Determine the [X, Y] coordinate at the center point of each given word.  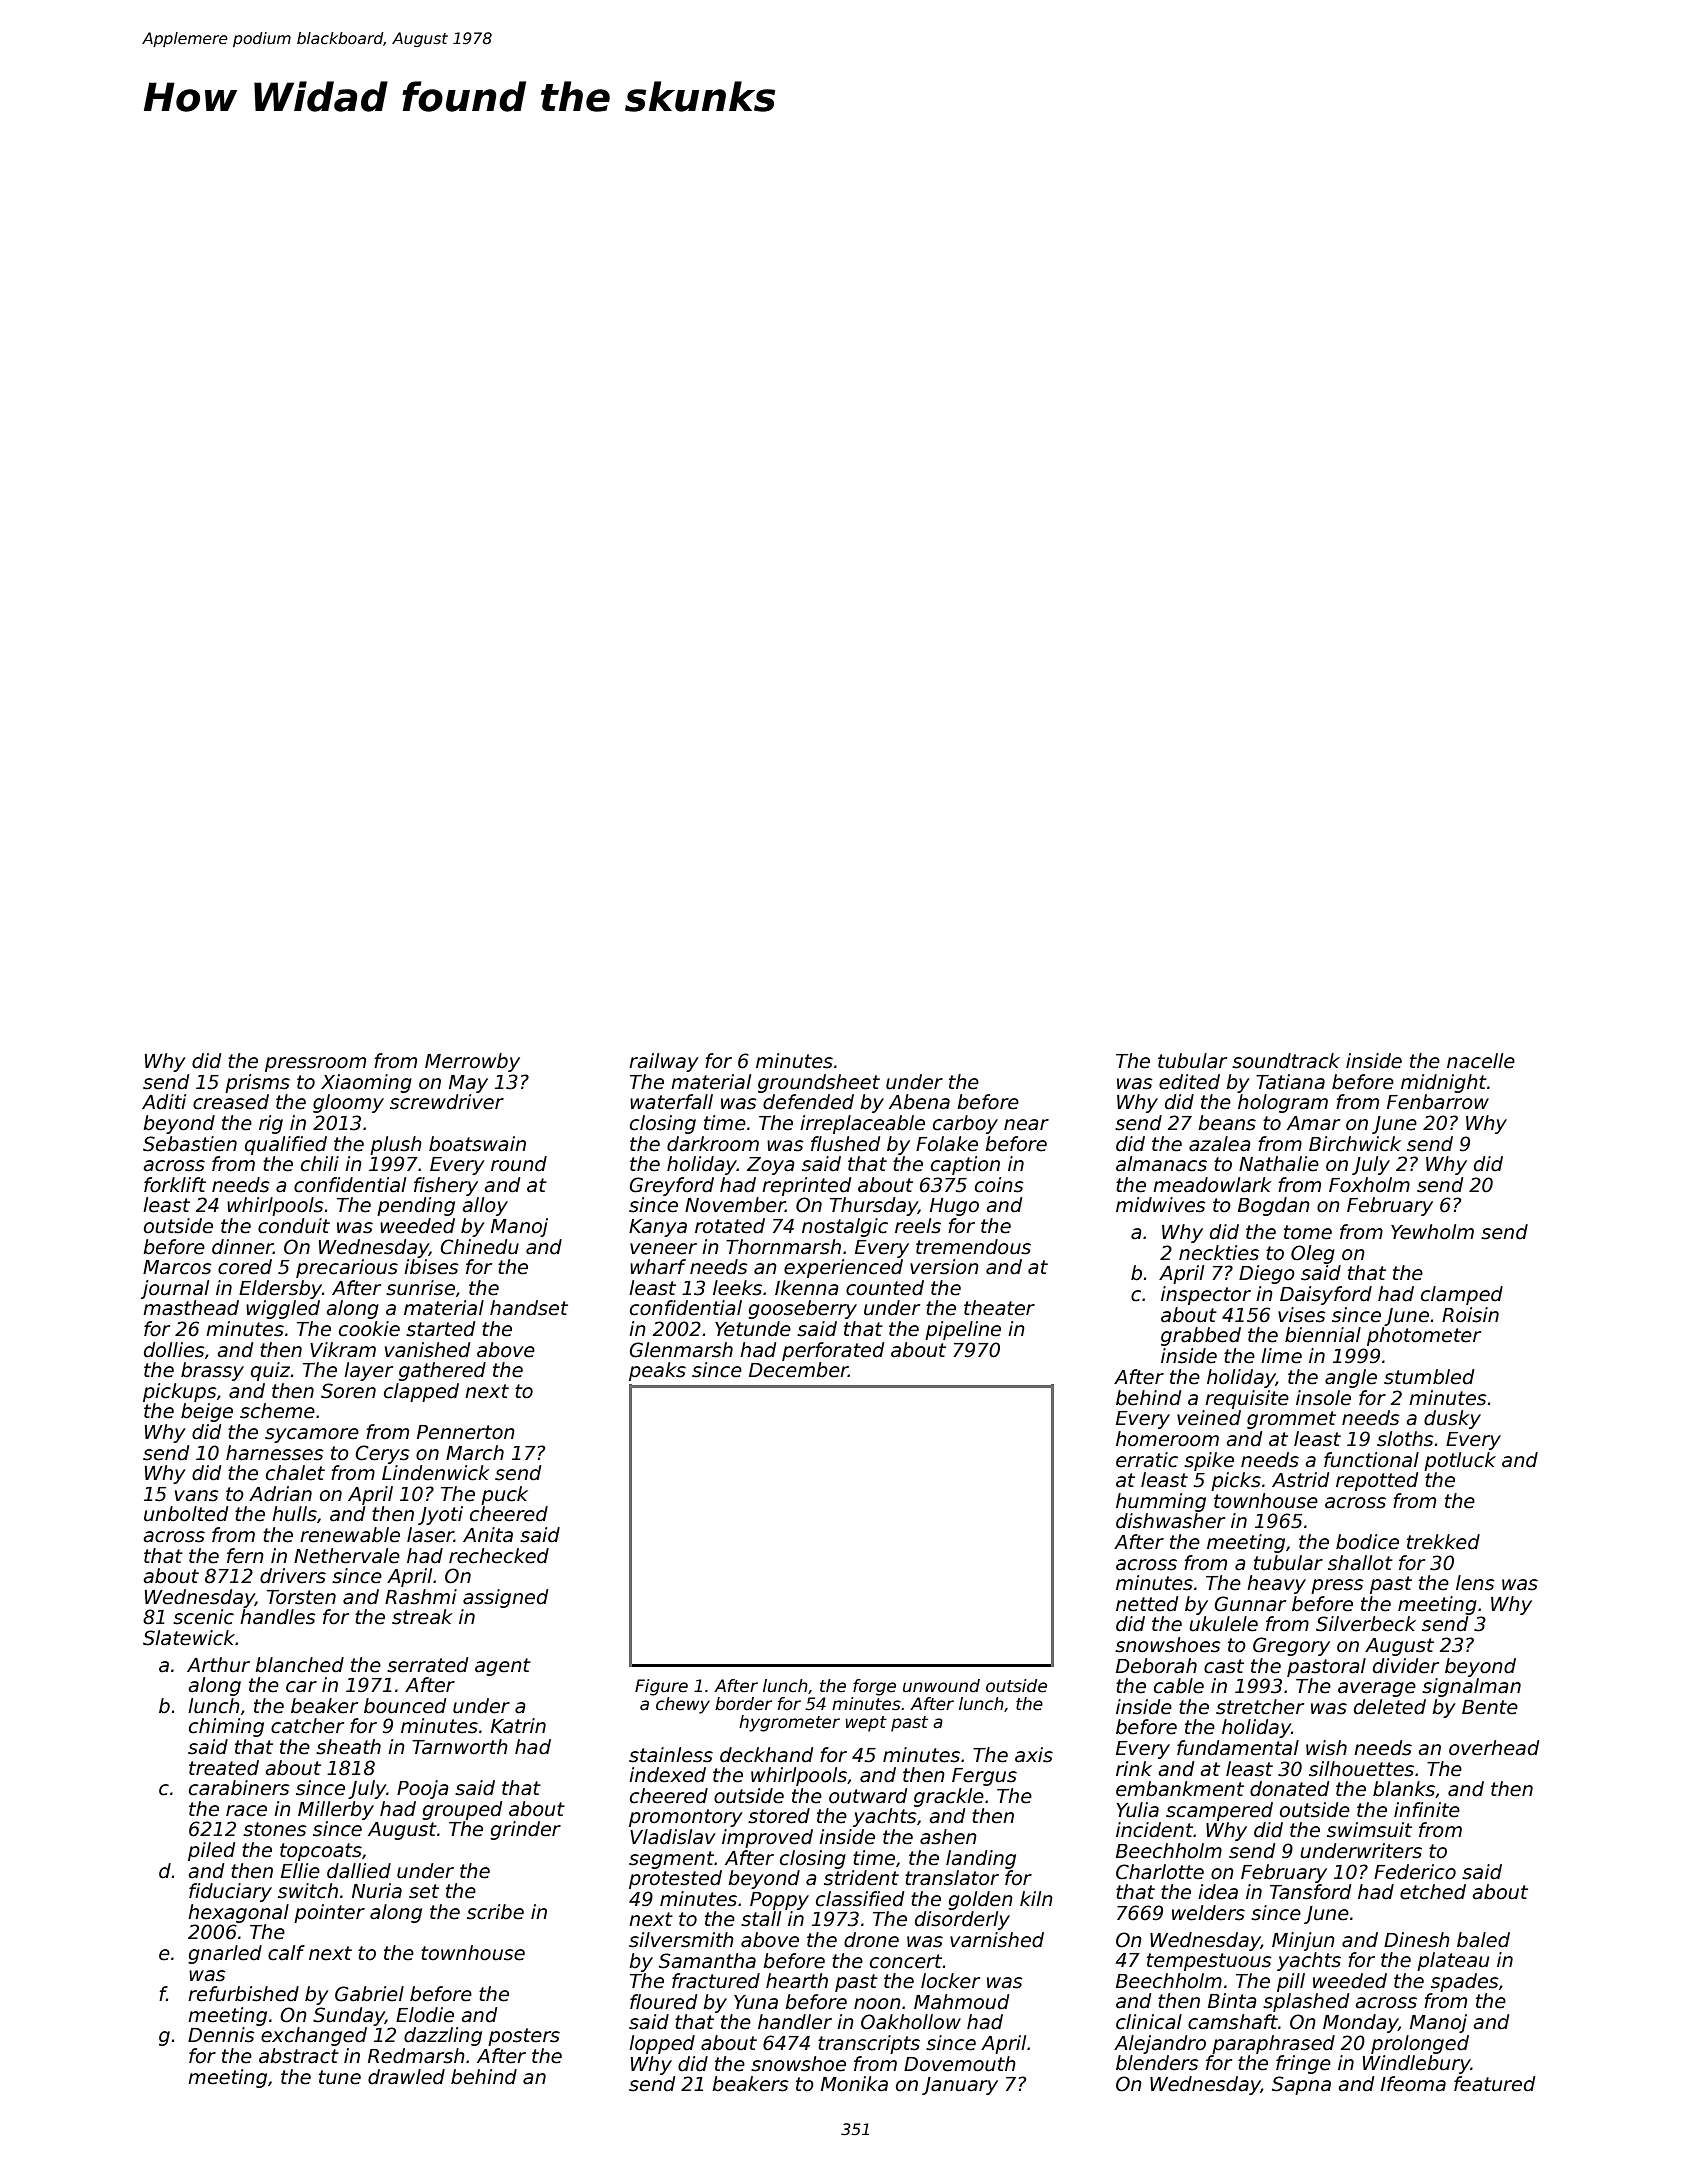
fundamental [1238, 1748]
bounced [405, 1706]
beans [1227, 1123]
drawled [406, 2077]
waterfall [671, 1102]
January [960, 2086]
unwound [941, 1686]
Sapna [1301, 2085]
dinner [242, 1247]
